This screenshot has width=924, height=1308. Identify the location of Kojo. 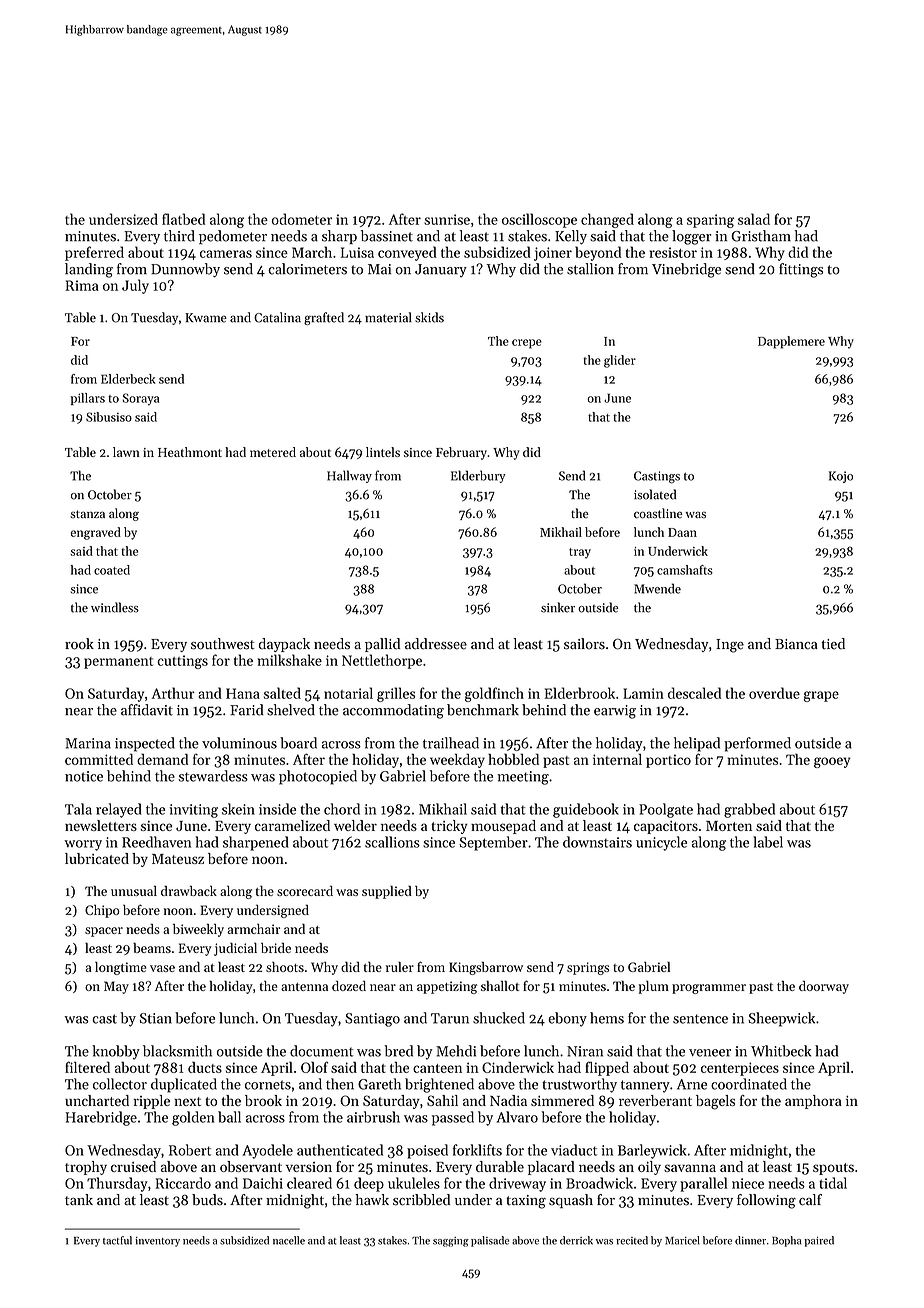
(841, 477).
